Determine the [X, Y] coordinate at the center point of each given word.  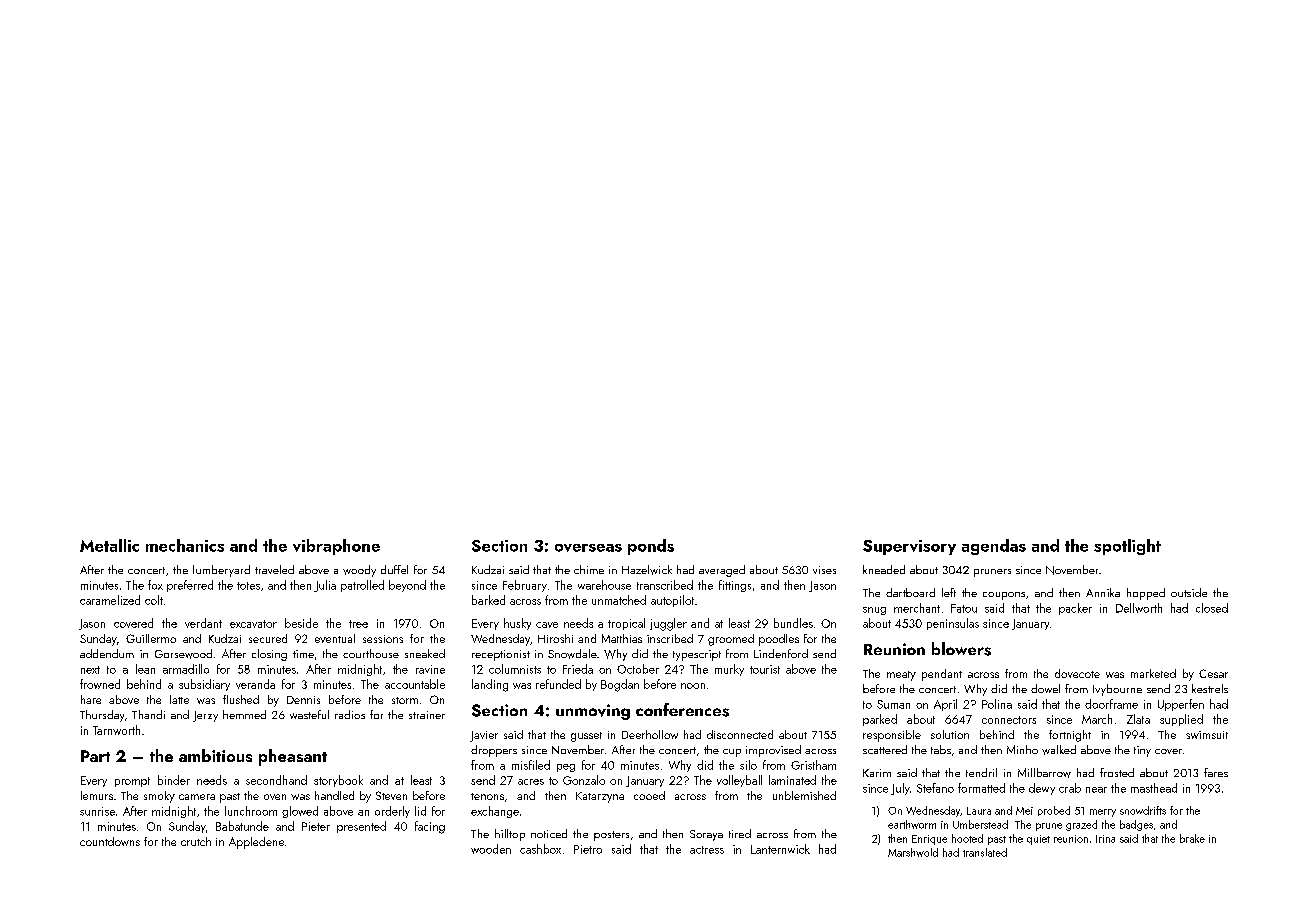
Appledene [256, 843]
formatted [981, 788]
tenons [487, 796]
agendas [994, 547]
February [525, 586]
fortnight [1070, 736]
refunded [558, 684]
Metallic [109, 545]
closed [1212, 608]
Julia [325, 586]
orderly [392, 812]
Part [95, 756]
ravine [430, 669]
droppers [494, 751]
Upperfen [1181, 705]
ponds [651, 547]
